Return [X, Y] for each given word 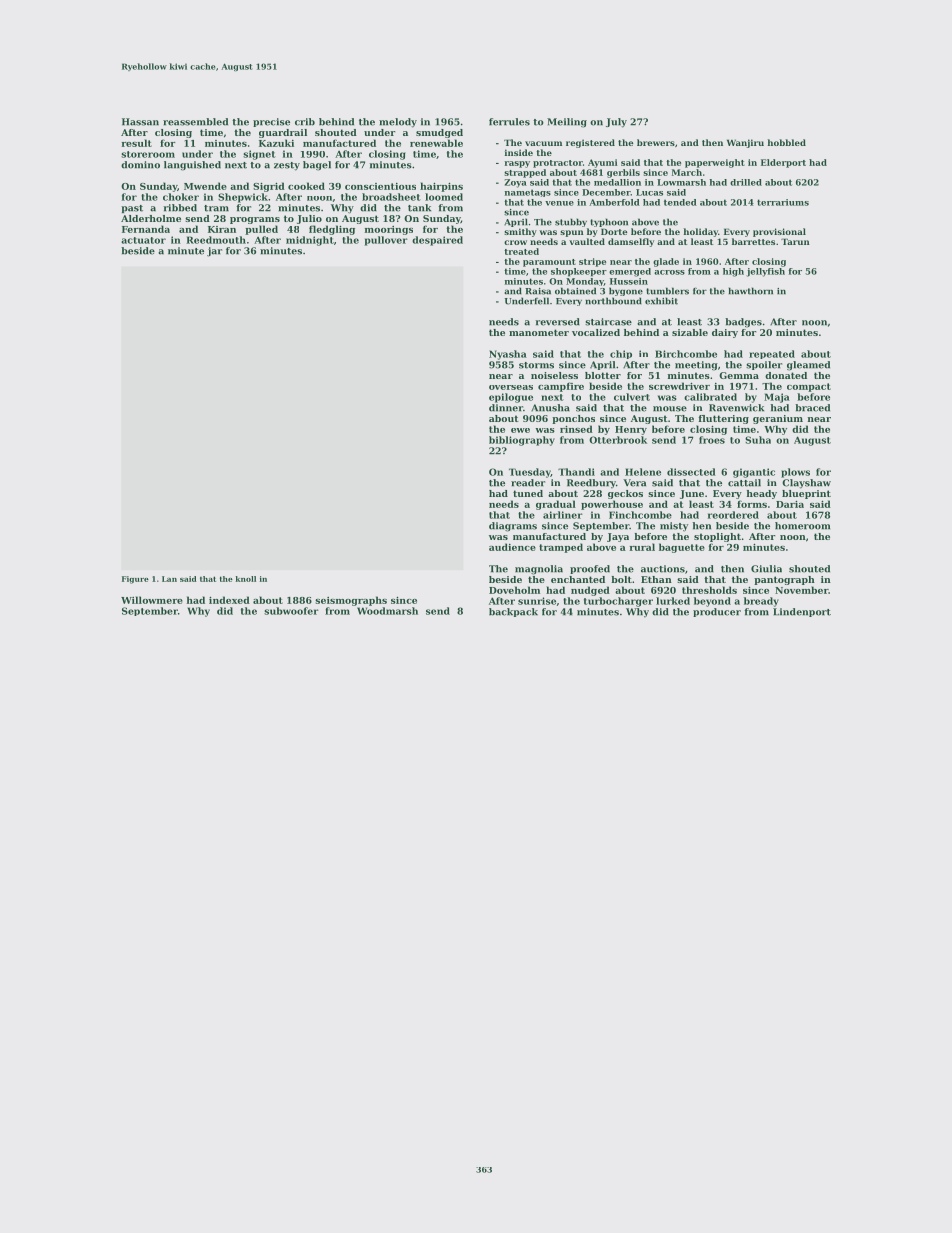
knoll [246, 579]
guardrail [283, 133]
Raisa [538, 291]
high [733, 272]
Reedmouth [216, 240]
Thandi [576, 472]
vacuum [543, 143]
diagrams [513, 527]
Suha [758, 440]
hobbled [787, 142]
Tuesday [530, 473]
